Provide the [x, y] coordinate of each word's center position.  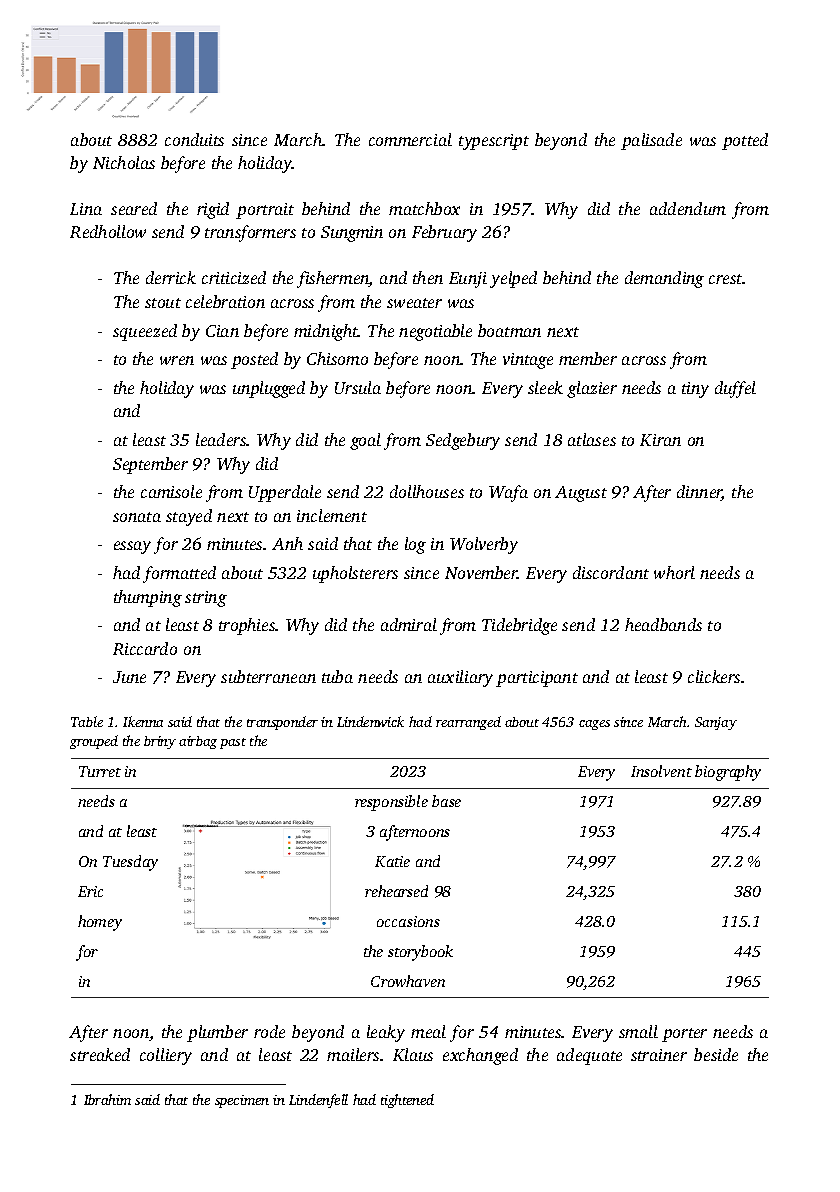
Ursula [358, 387]
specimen [242, 1101]
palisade [651, 141]
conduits [194, 139]
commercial [410, 139]
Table [87, 721]
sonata [137, 517]
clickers [714, 676]
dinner [699, 493]
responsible [391, 803]
